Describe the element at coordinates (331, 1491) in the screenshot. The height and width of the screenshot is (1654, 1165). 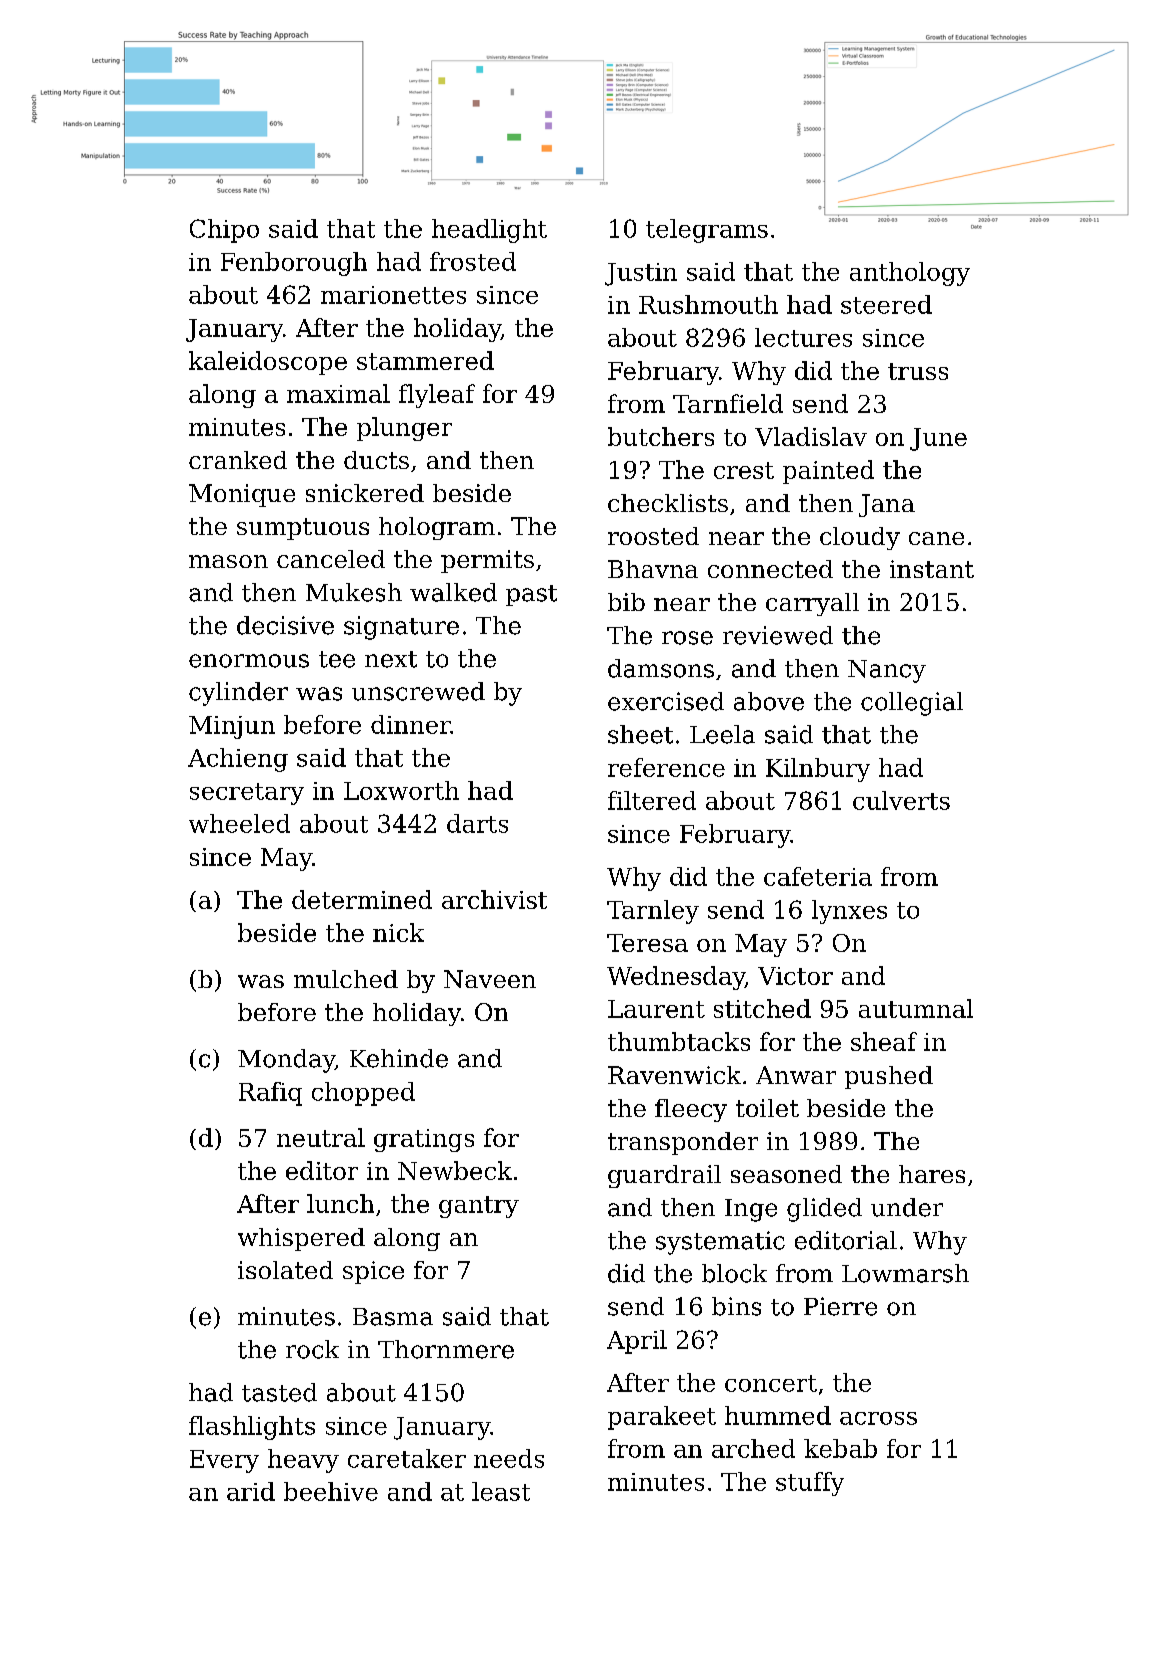
I see `beehive` at that location.
